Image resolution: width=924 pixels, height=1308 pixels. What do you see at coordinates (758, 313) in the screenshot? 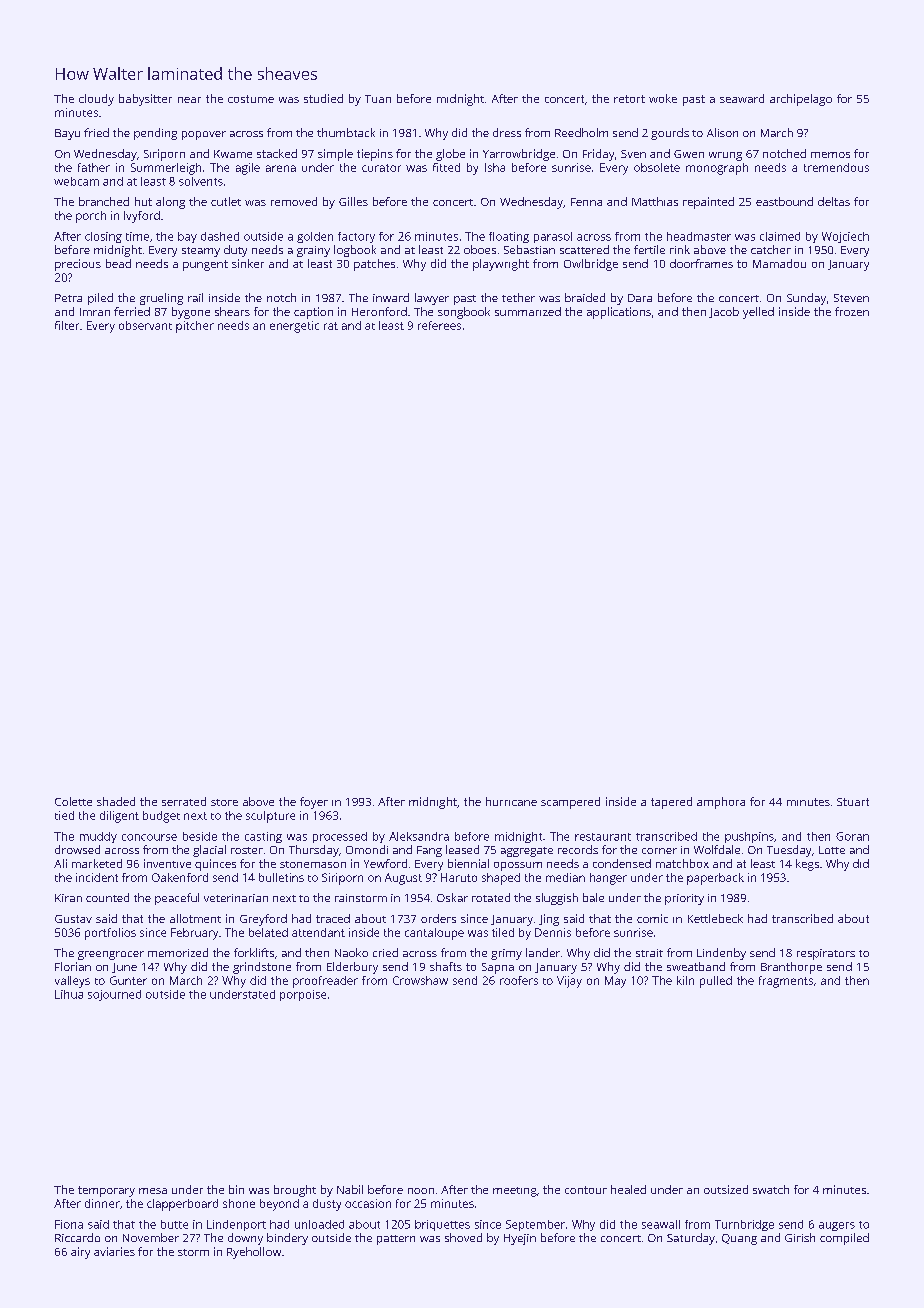
I see `yelled` at bounding box center [758, 313].
